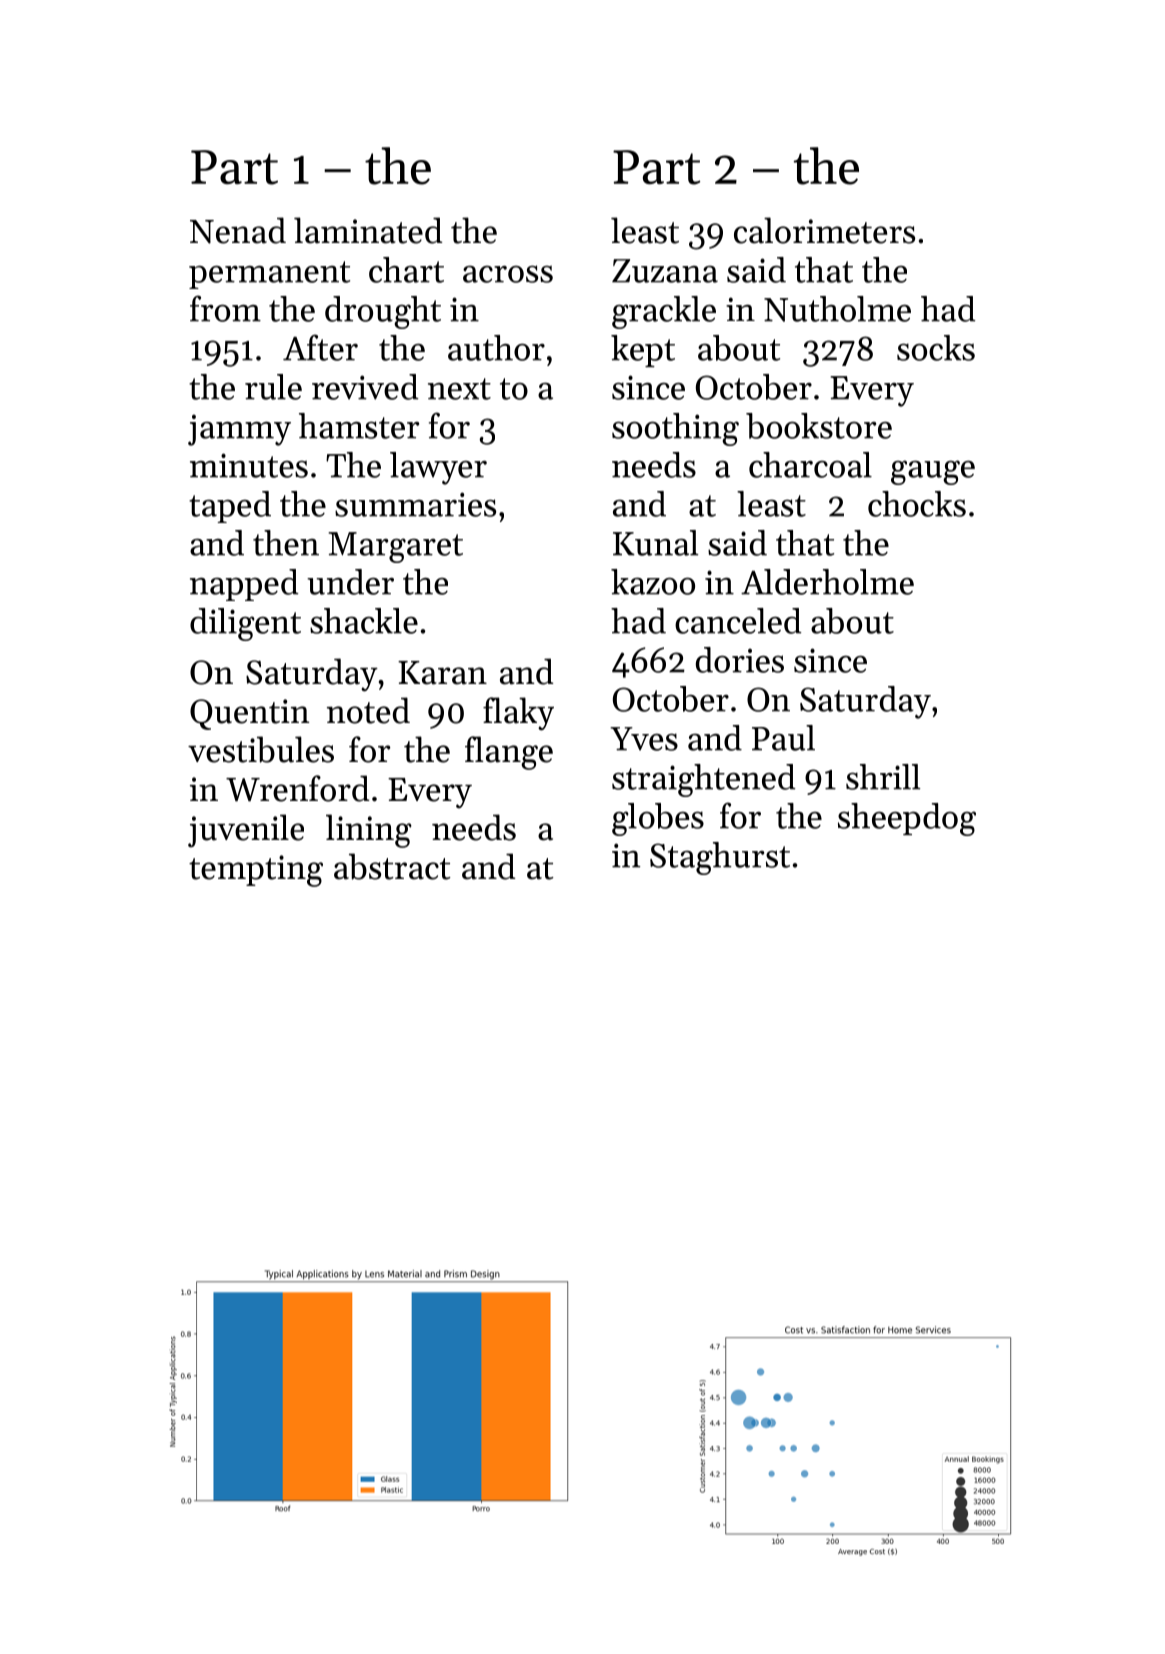 This screenshot has width=1165, height=1654. What do you see at coordinates (665, 271) in the screenshot?
I see `Zuzana` at bounding box center [665, 271].
